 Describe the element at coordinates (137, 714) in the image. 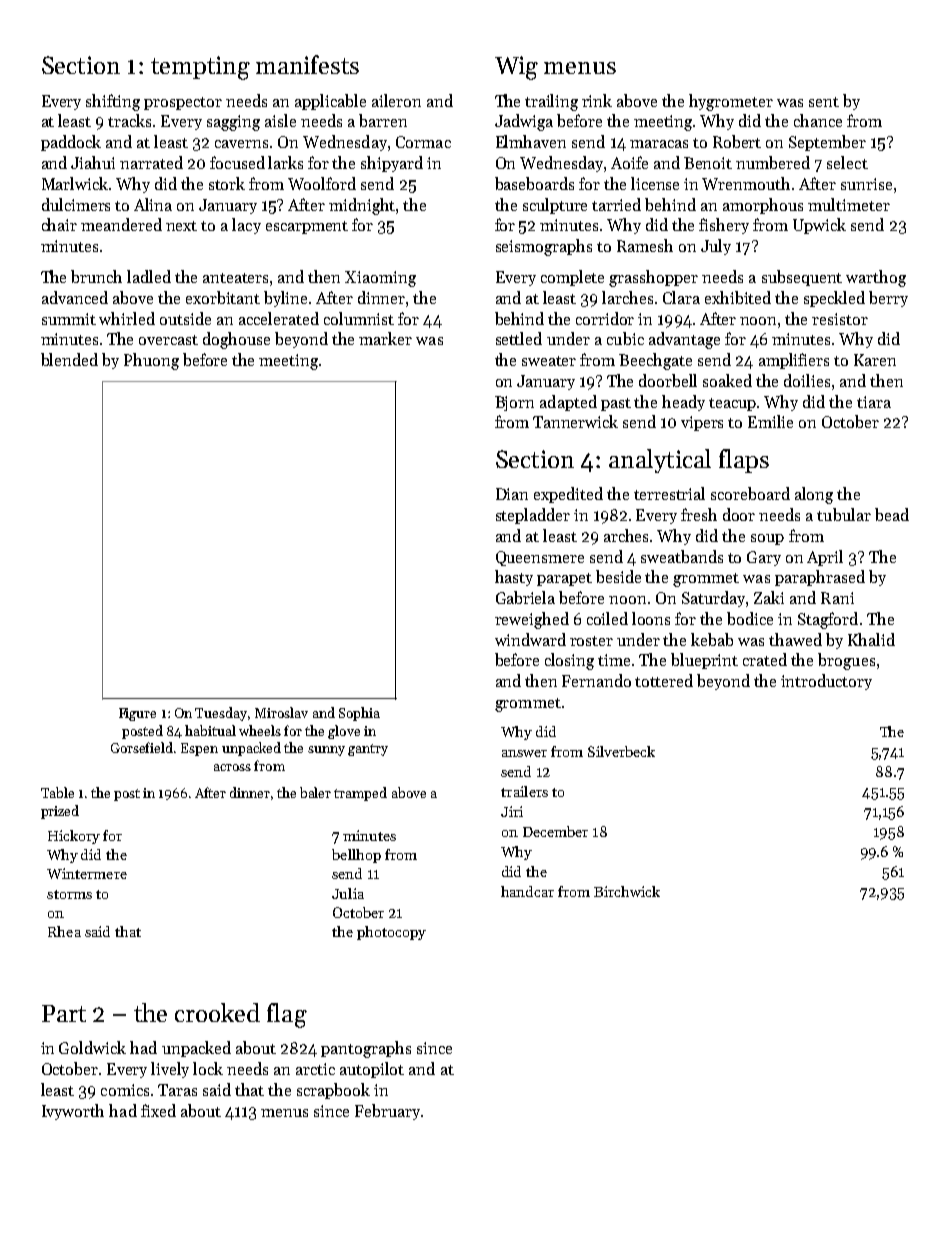

I see `Figure` at that location.
